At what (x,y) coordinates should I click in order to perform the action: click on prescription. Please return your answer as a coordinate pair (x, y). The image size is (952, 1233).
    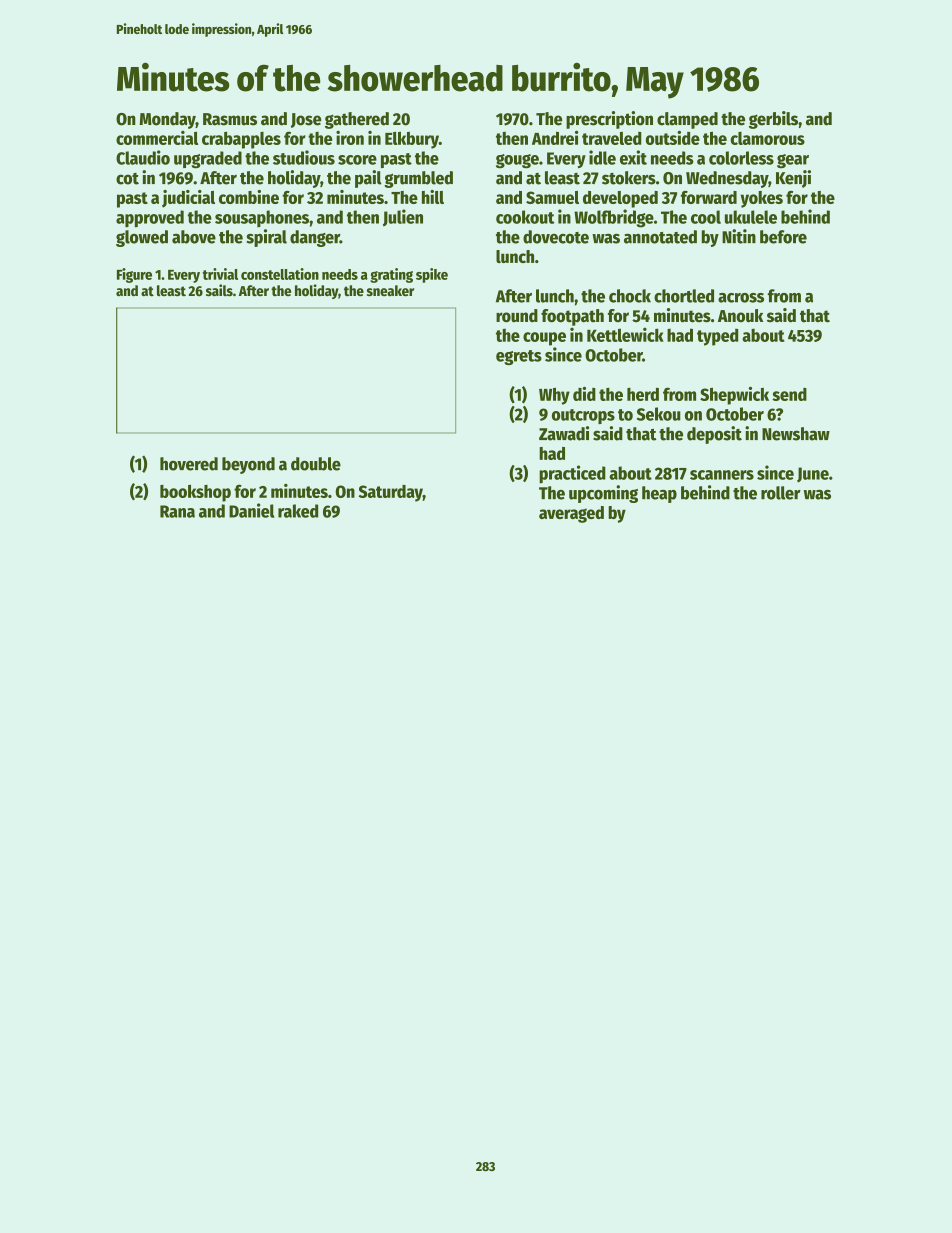
    Looking at the image, I should click on (609, 120).
